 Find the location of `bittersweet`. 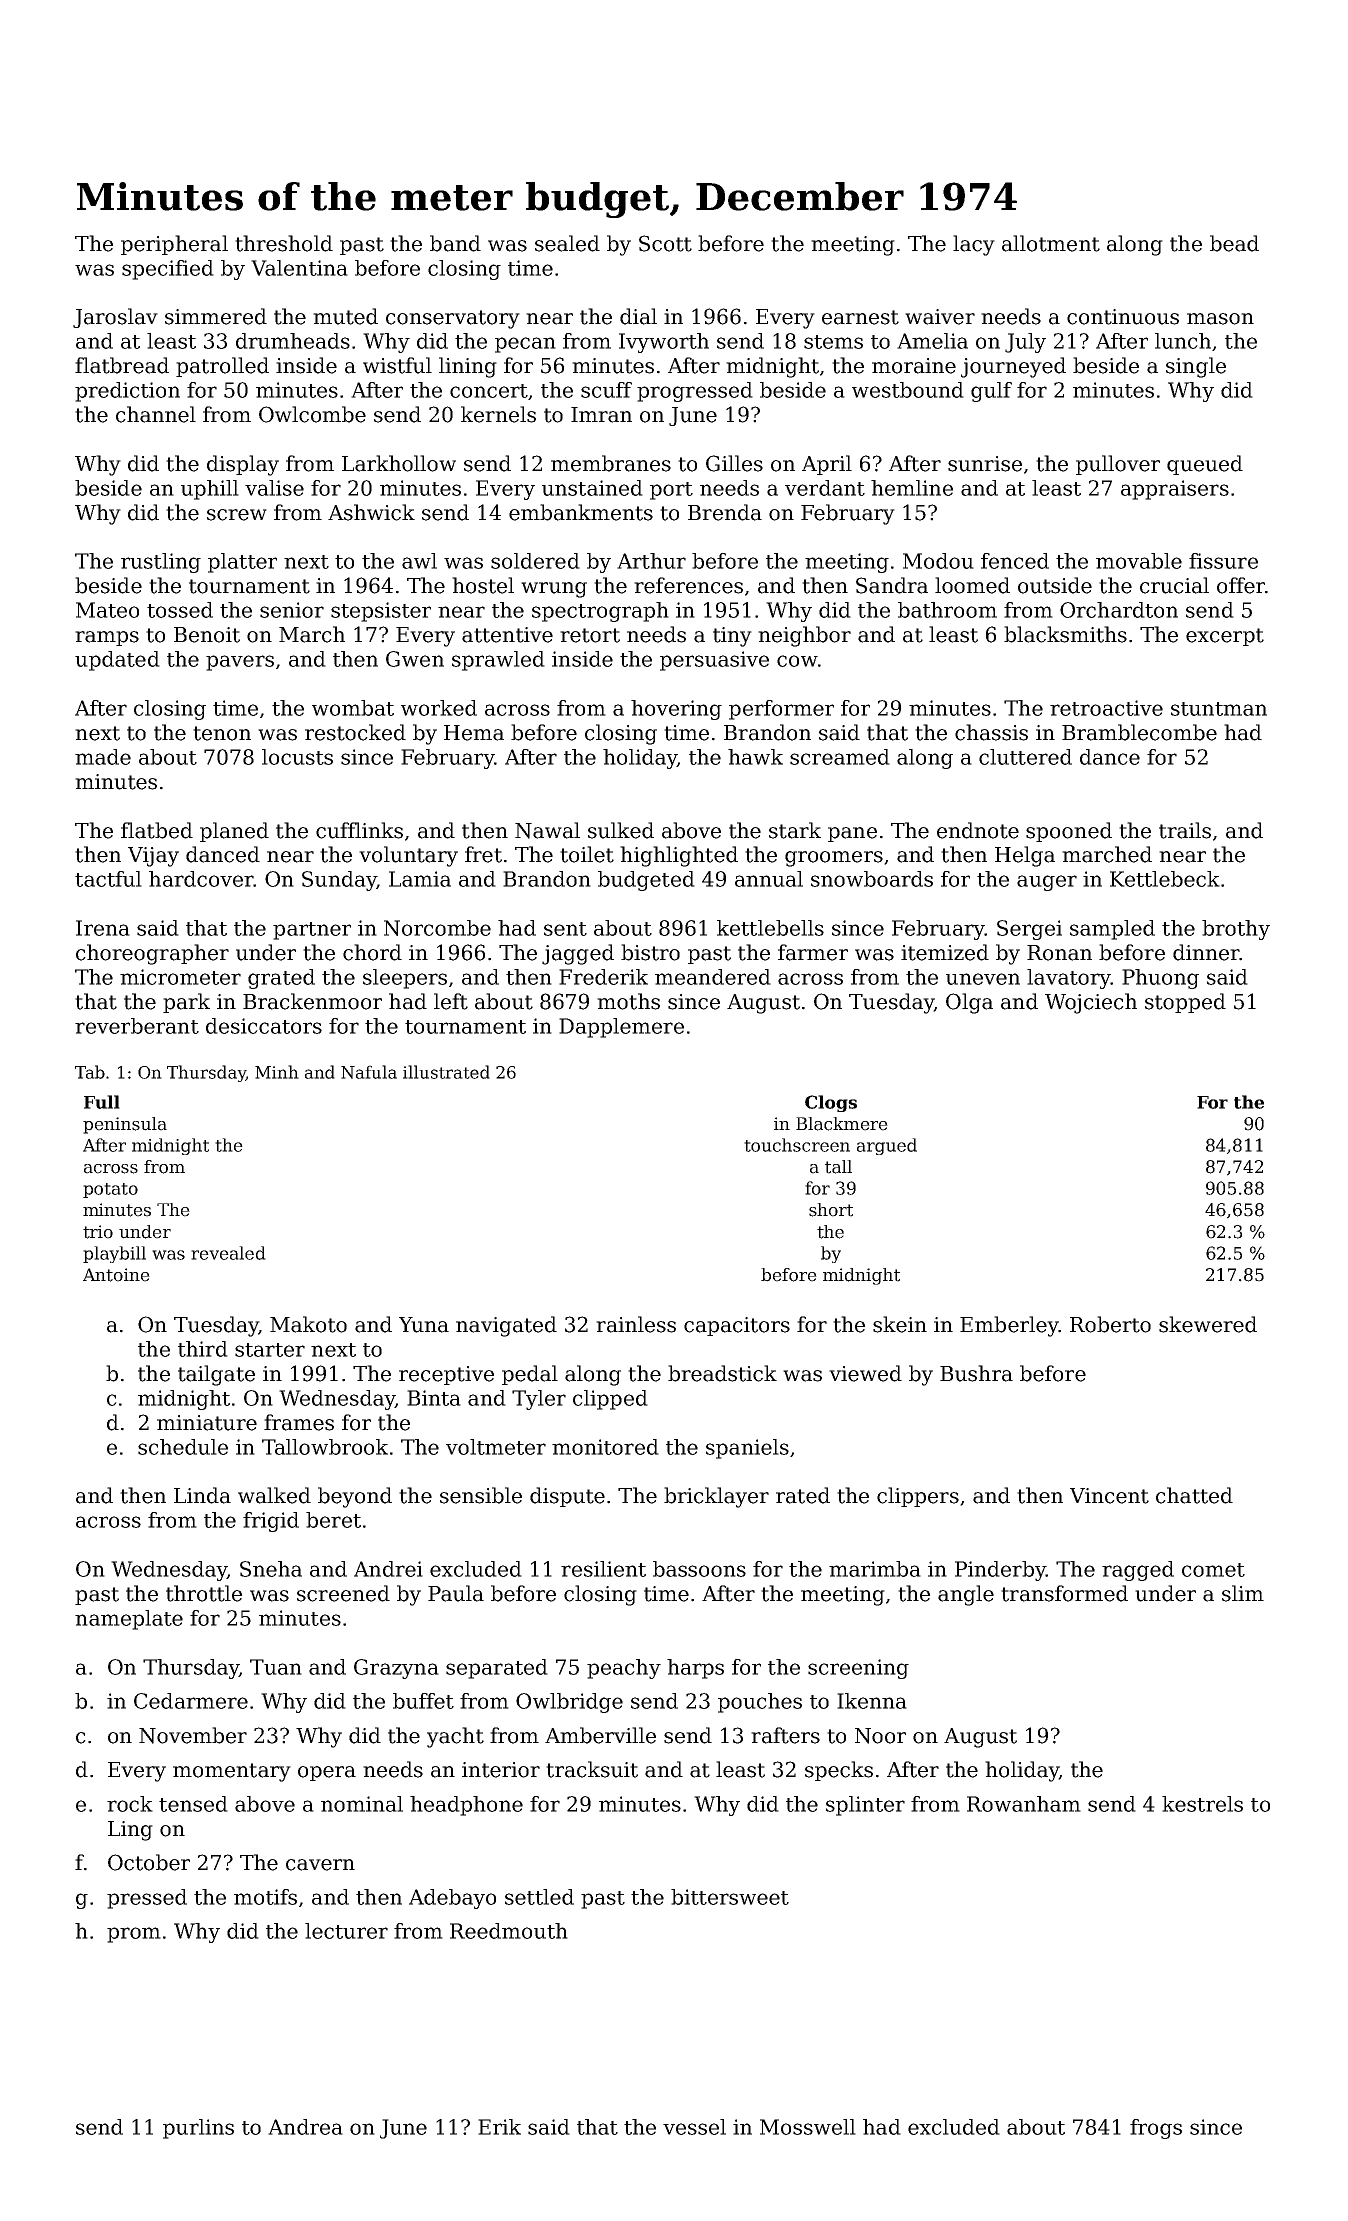

bittersweet is located at coordinates (730, 1897).
